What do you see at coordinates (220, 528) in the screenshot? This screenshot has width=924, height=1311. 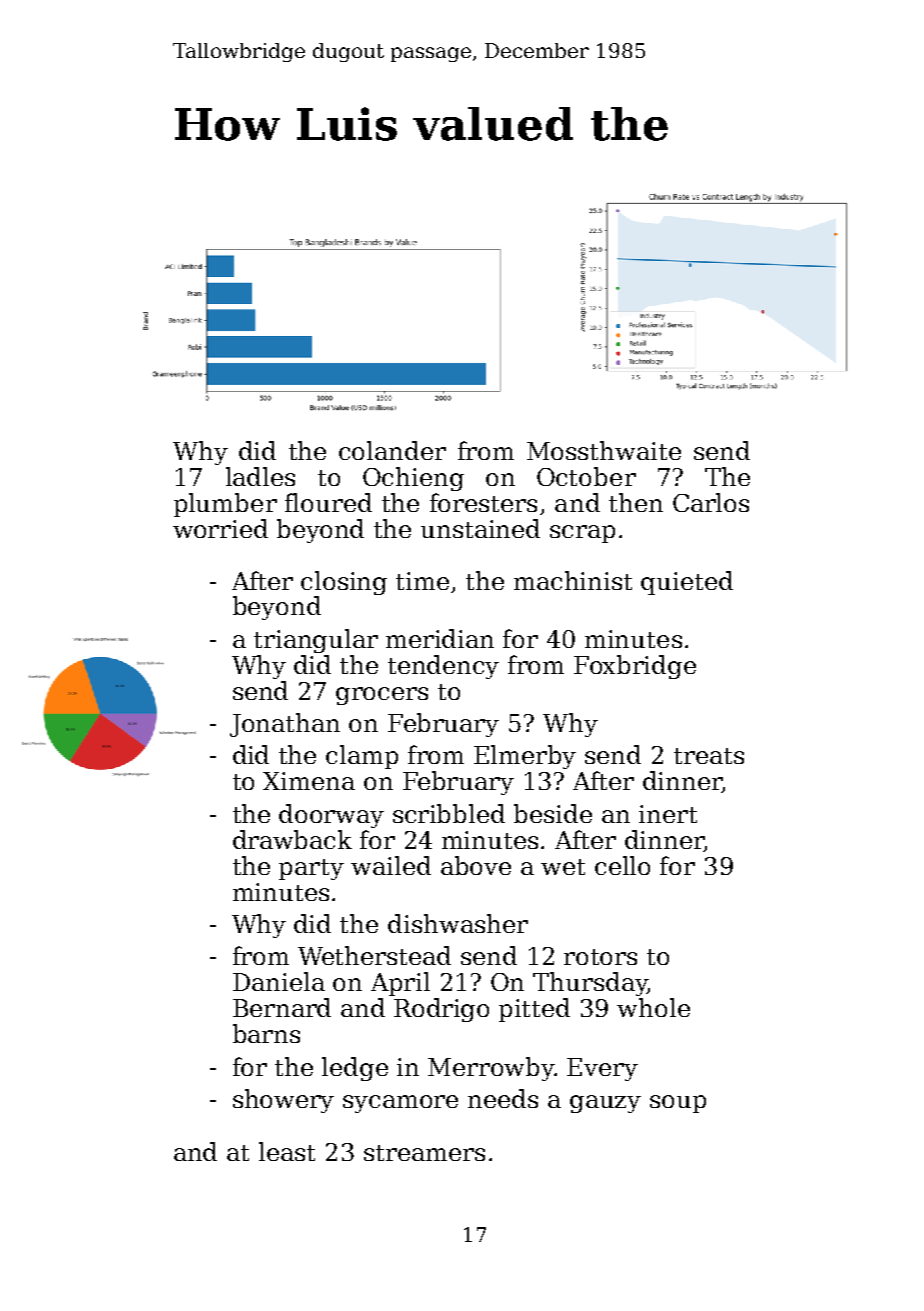 I see `worried` at bounding box center [220, 528].
